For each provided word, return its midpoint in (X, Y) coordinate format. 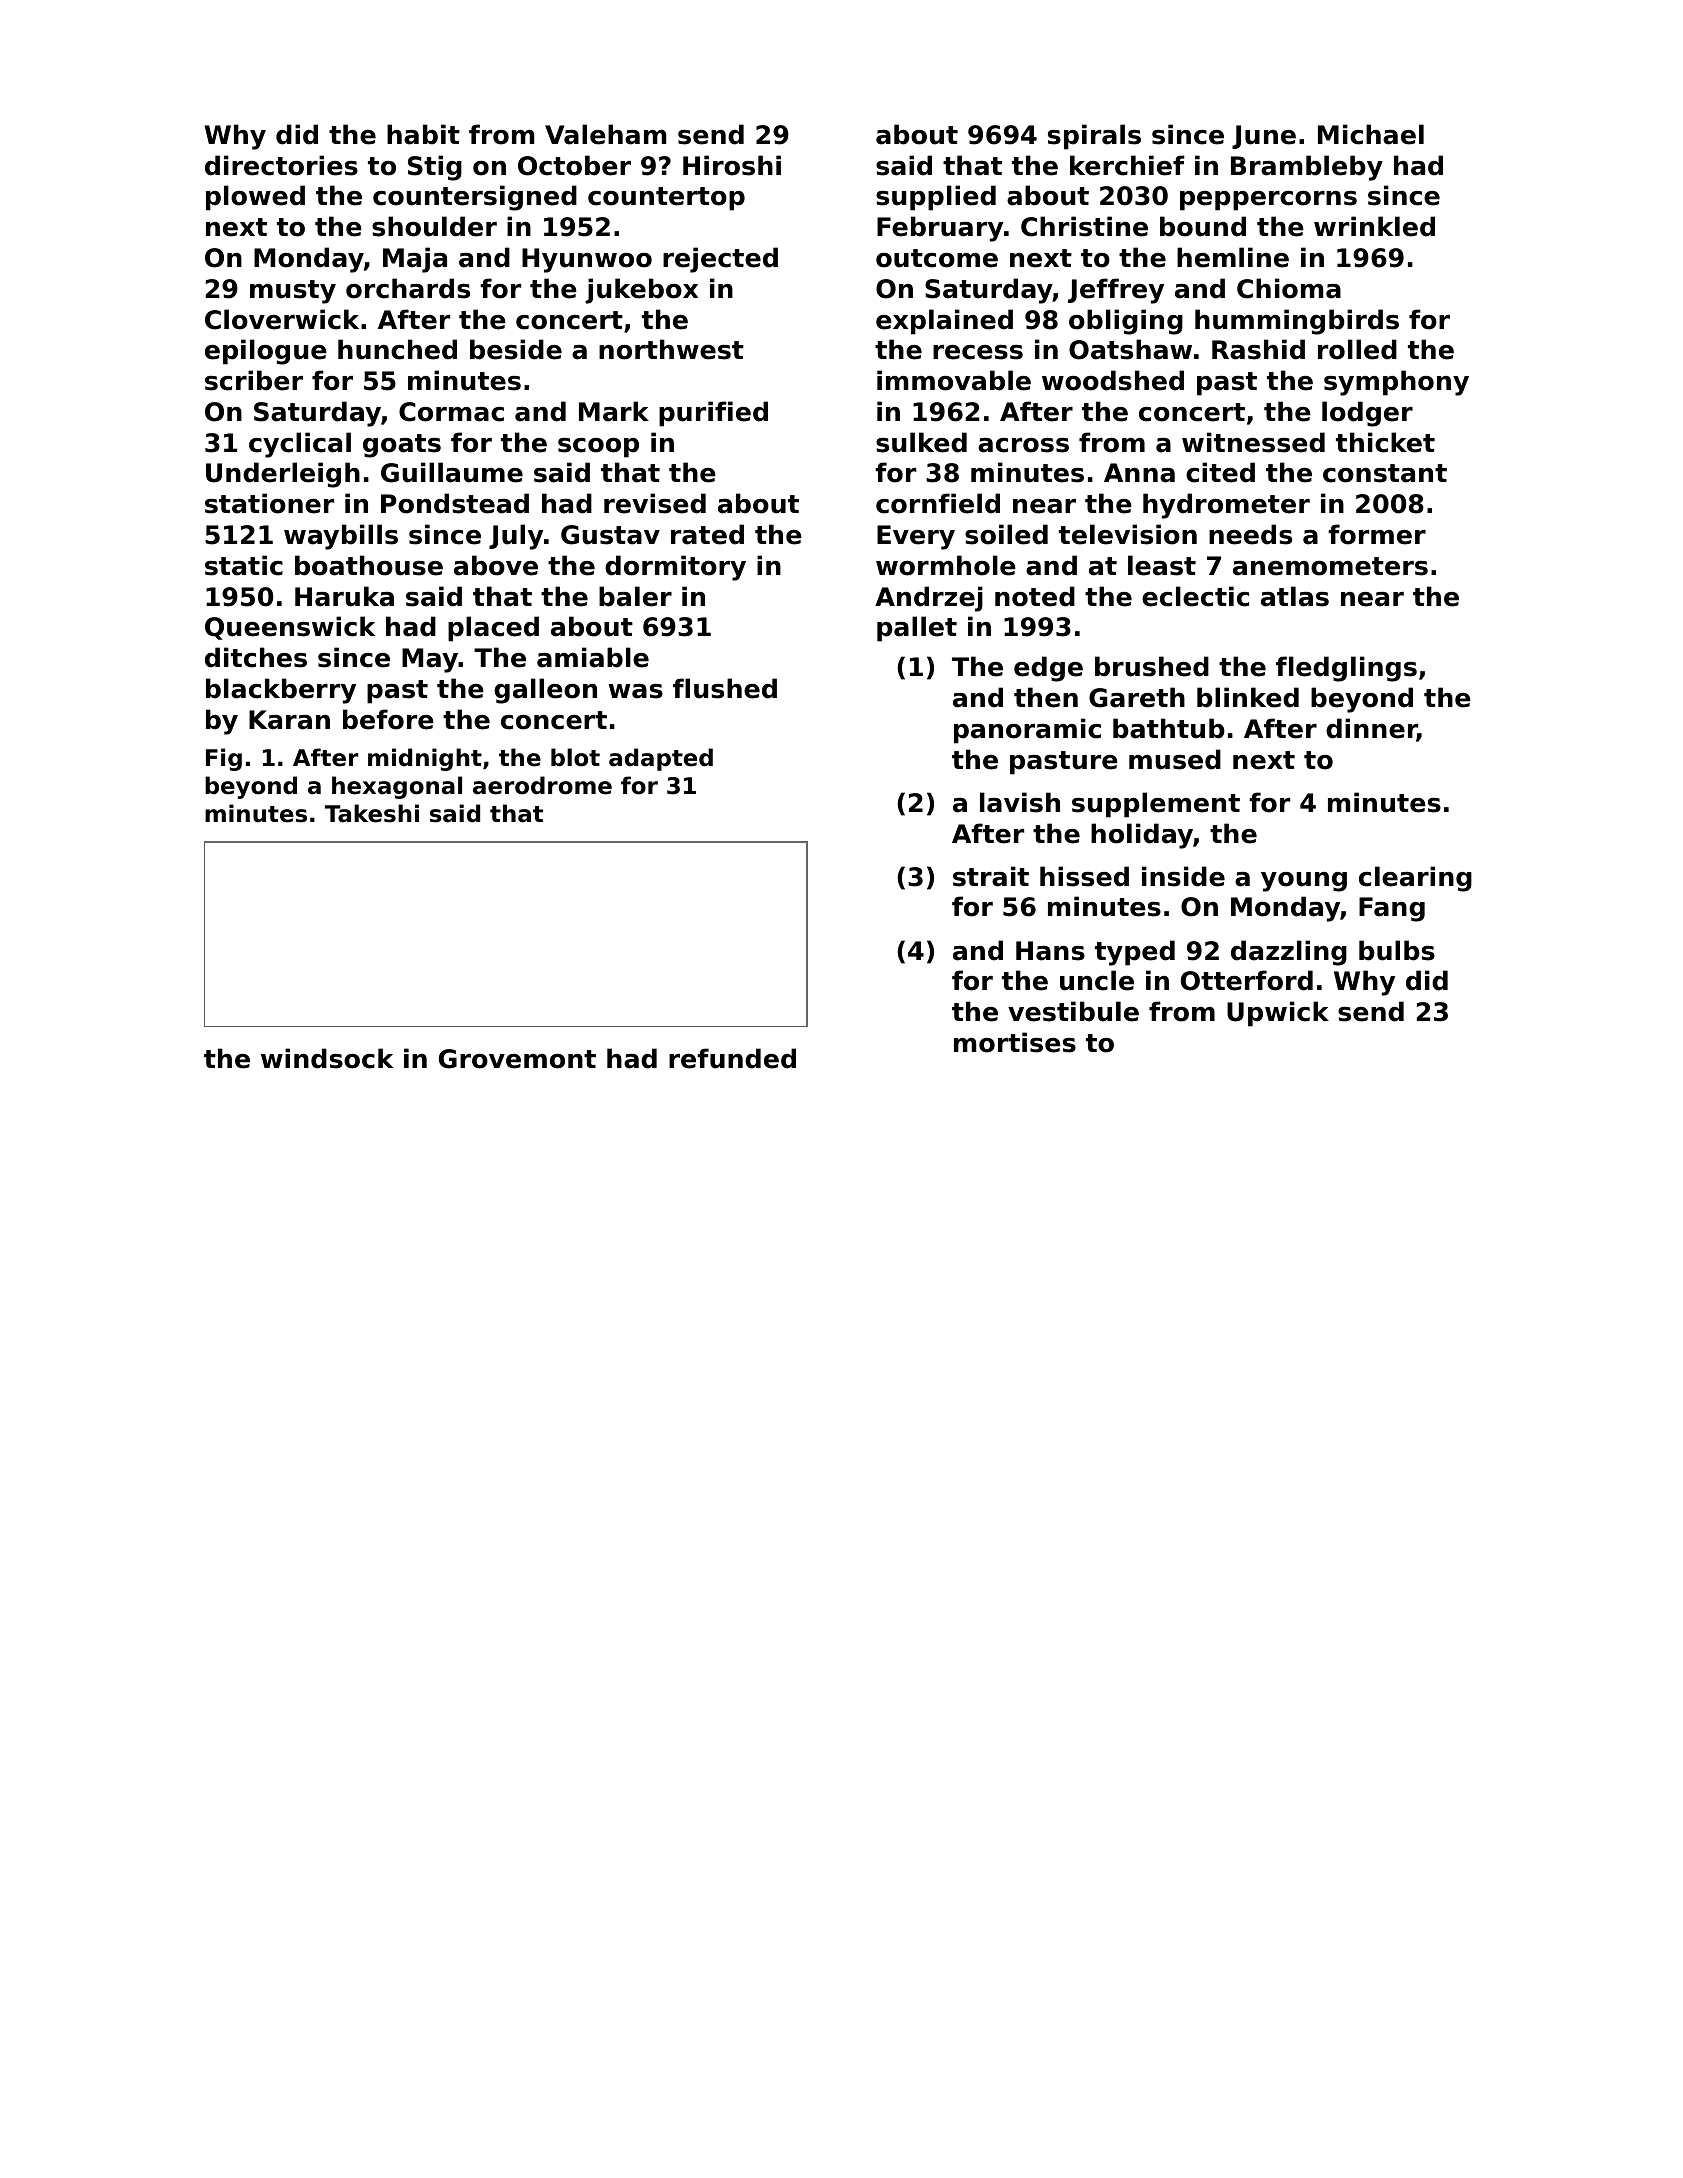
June (1264, 137)
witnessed (1253, 442)
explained (944, 322)
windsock (327, 1058)
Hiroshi (732, 165)
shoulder (434, 226)
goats (402, 446)
